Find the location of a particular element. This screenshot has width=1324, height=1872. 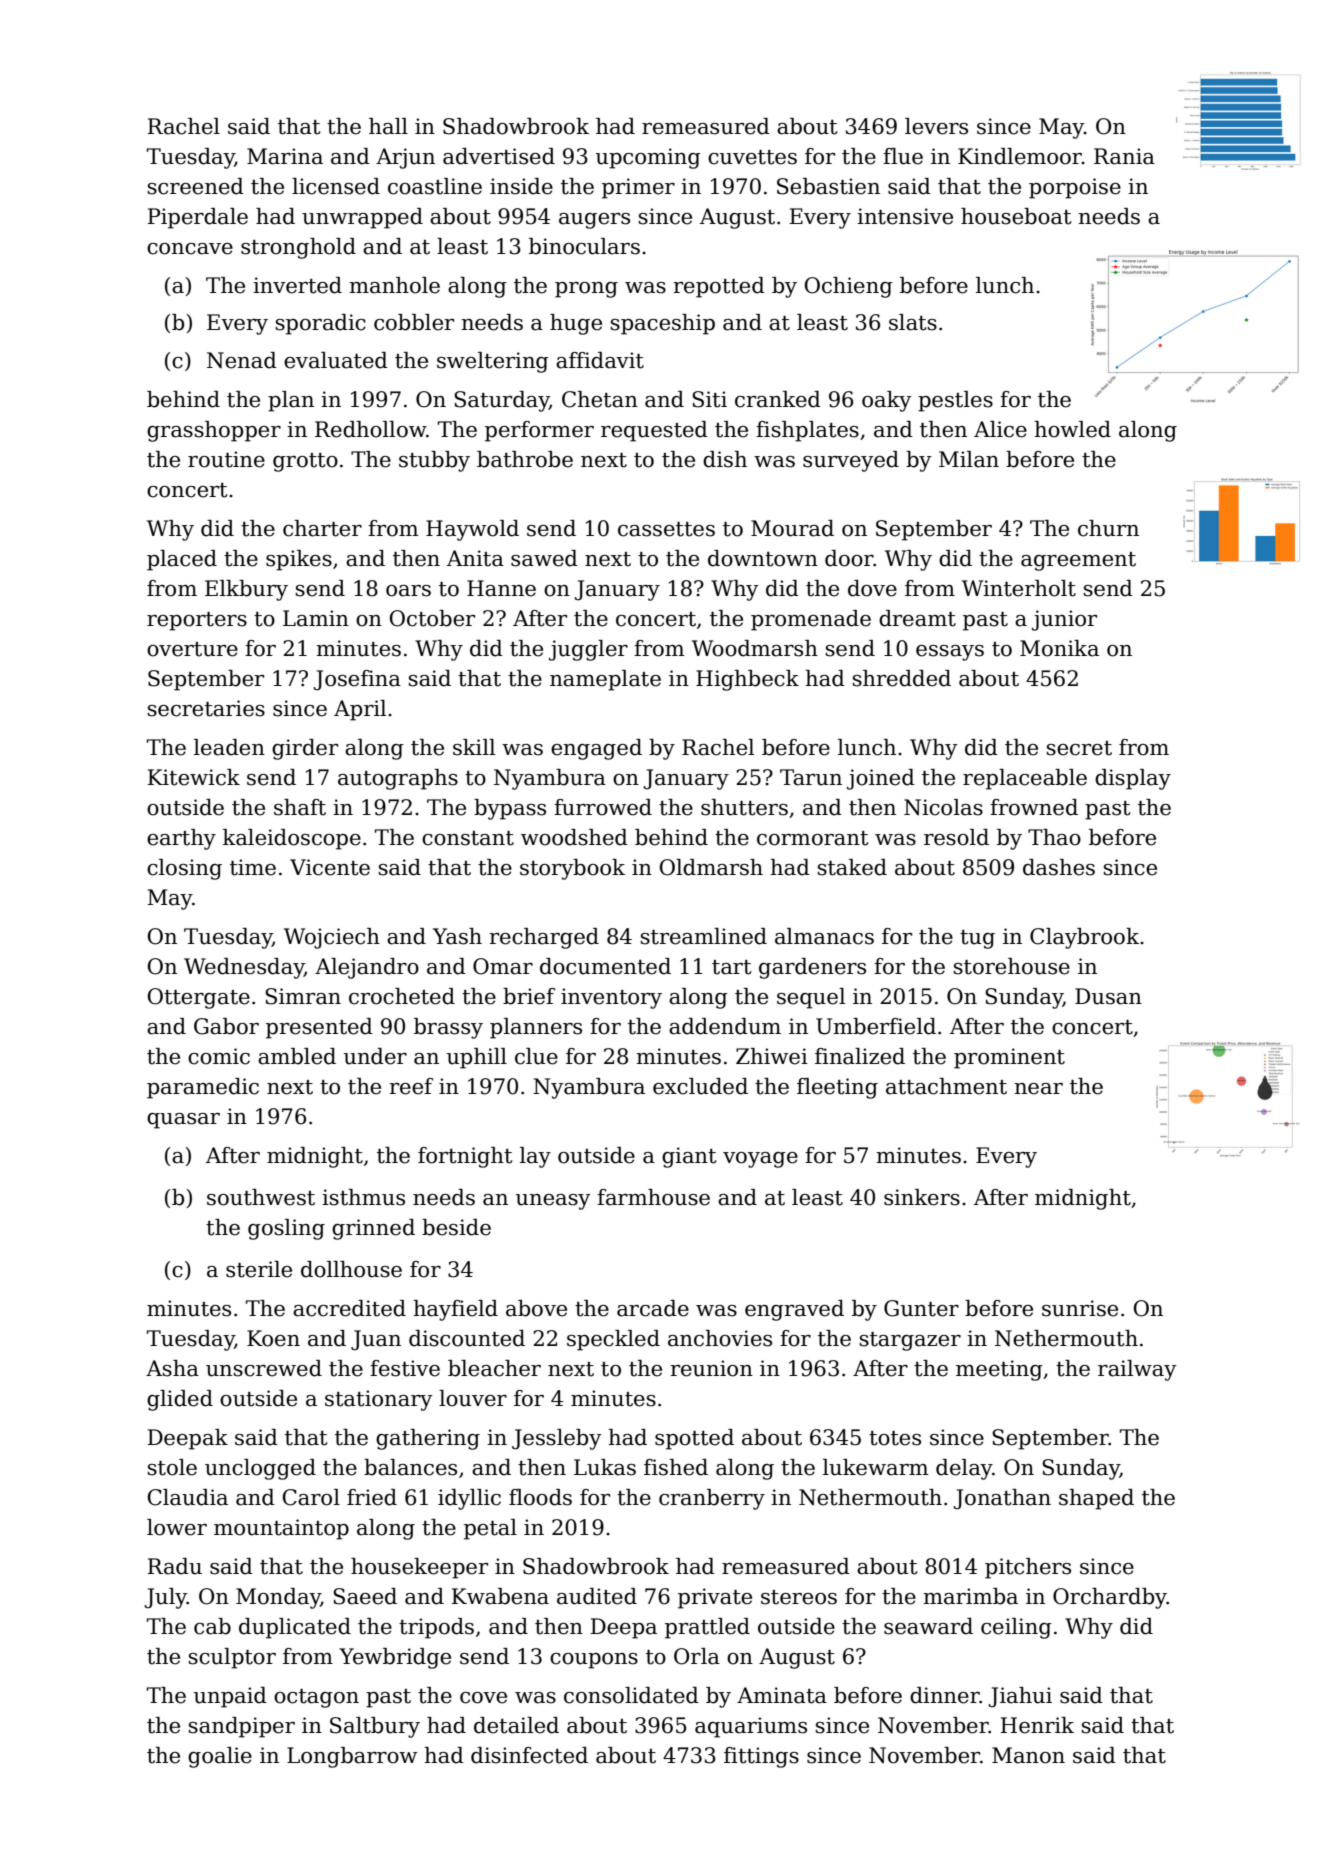

inventory is located at coordinates (611, 998).
